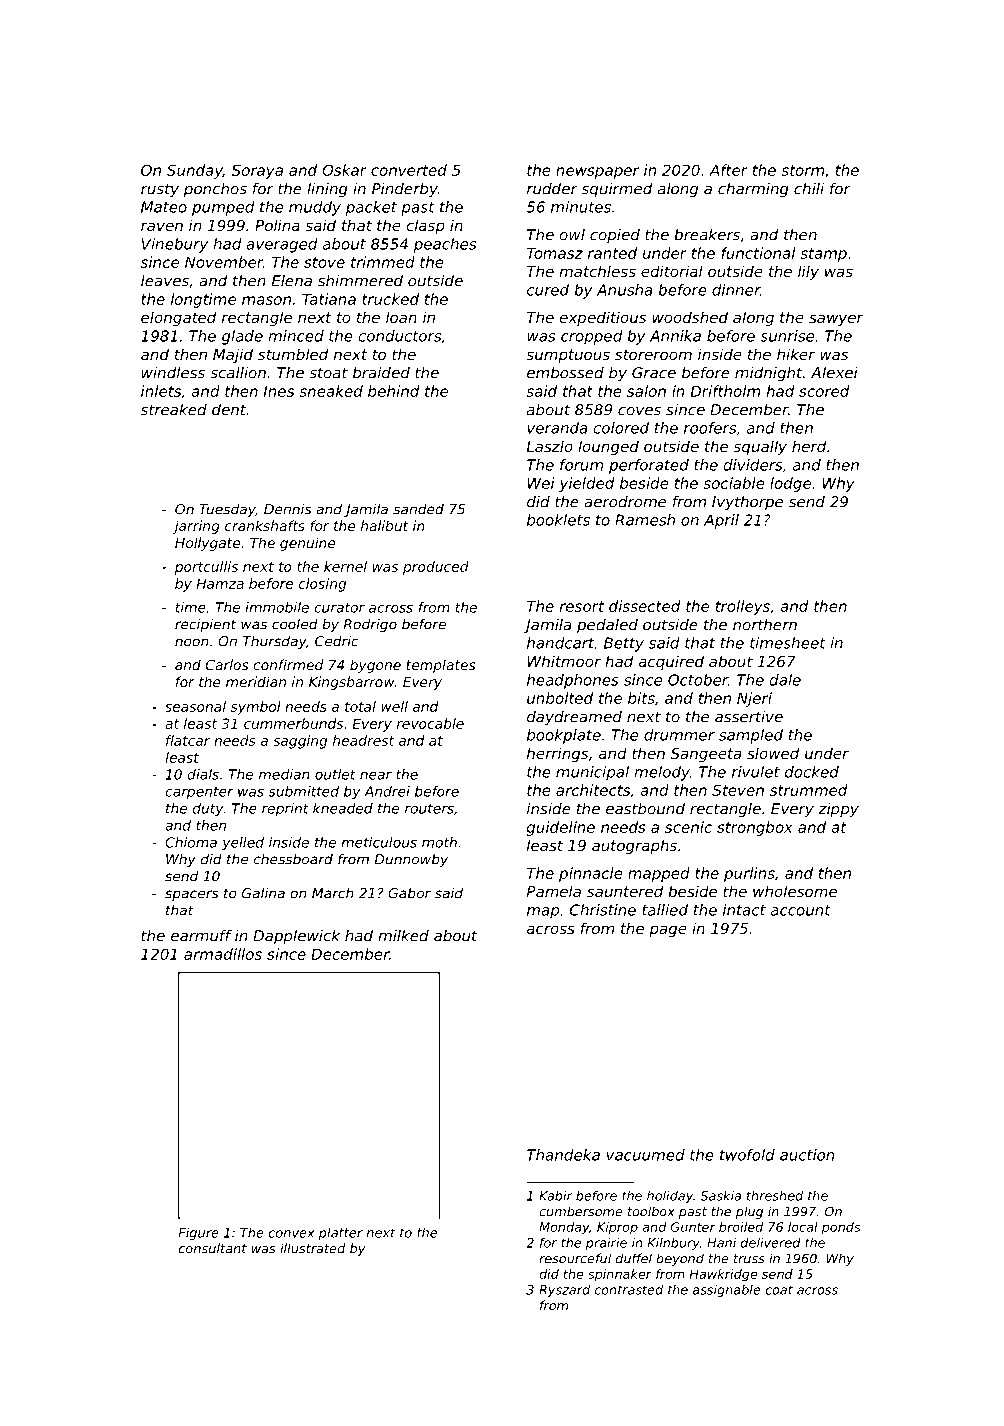  I want to click on drummer, so click(679, 735).
